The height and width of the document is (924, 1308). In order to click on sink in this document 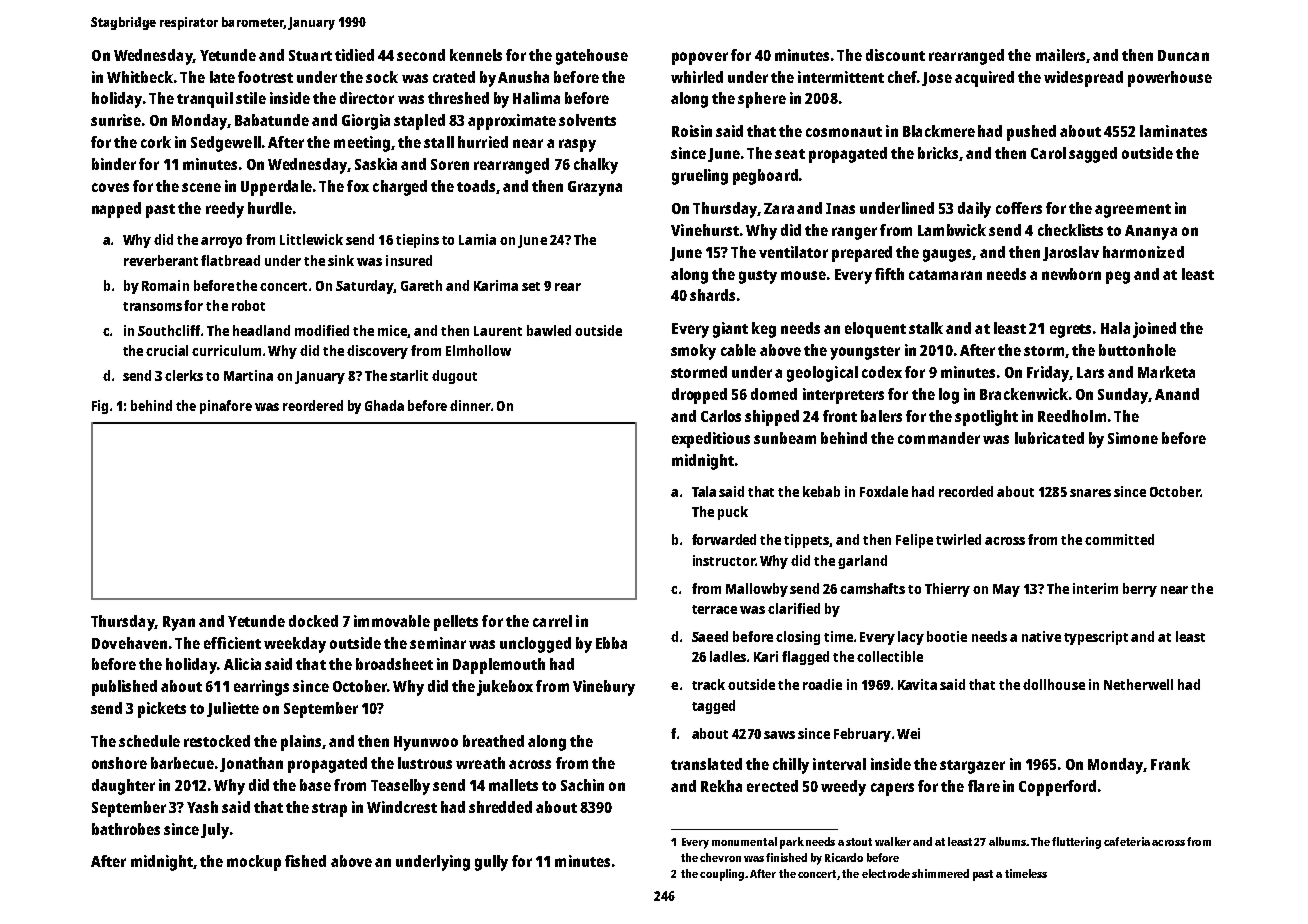, I will do `click(341, 260)`.
